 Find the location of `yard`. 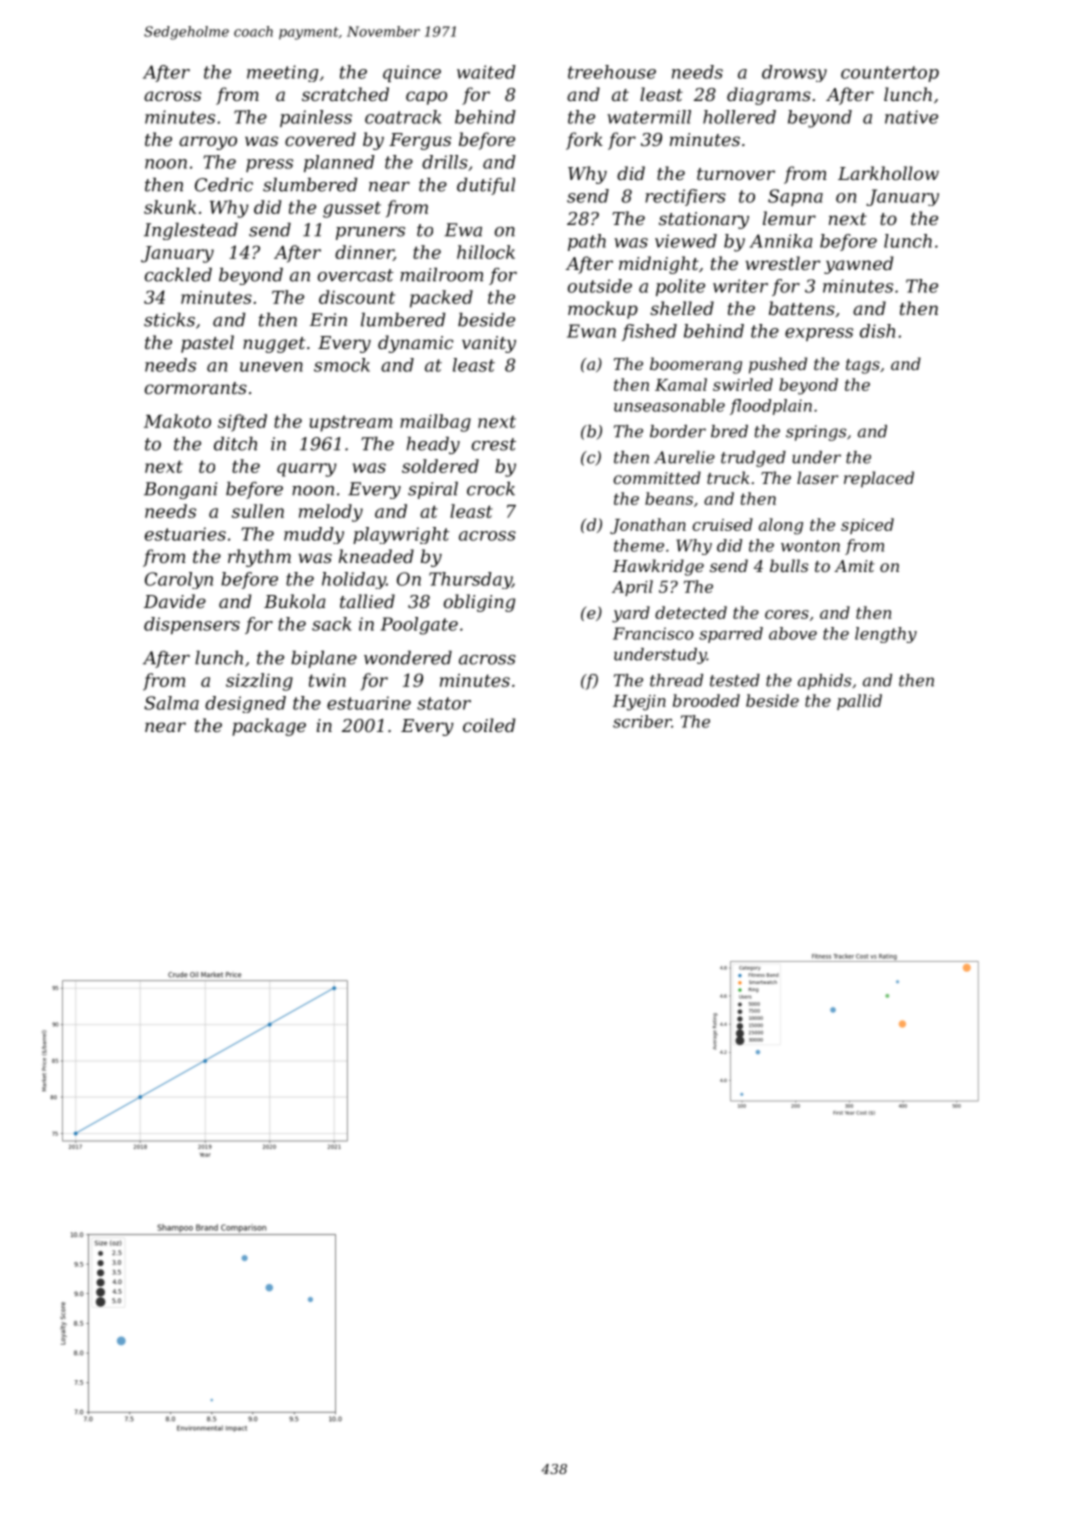

yard is located at coordinates (631, 614).
